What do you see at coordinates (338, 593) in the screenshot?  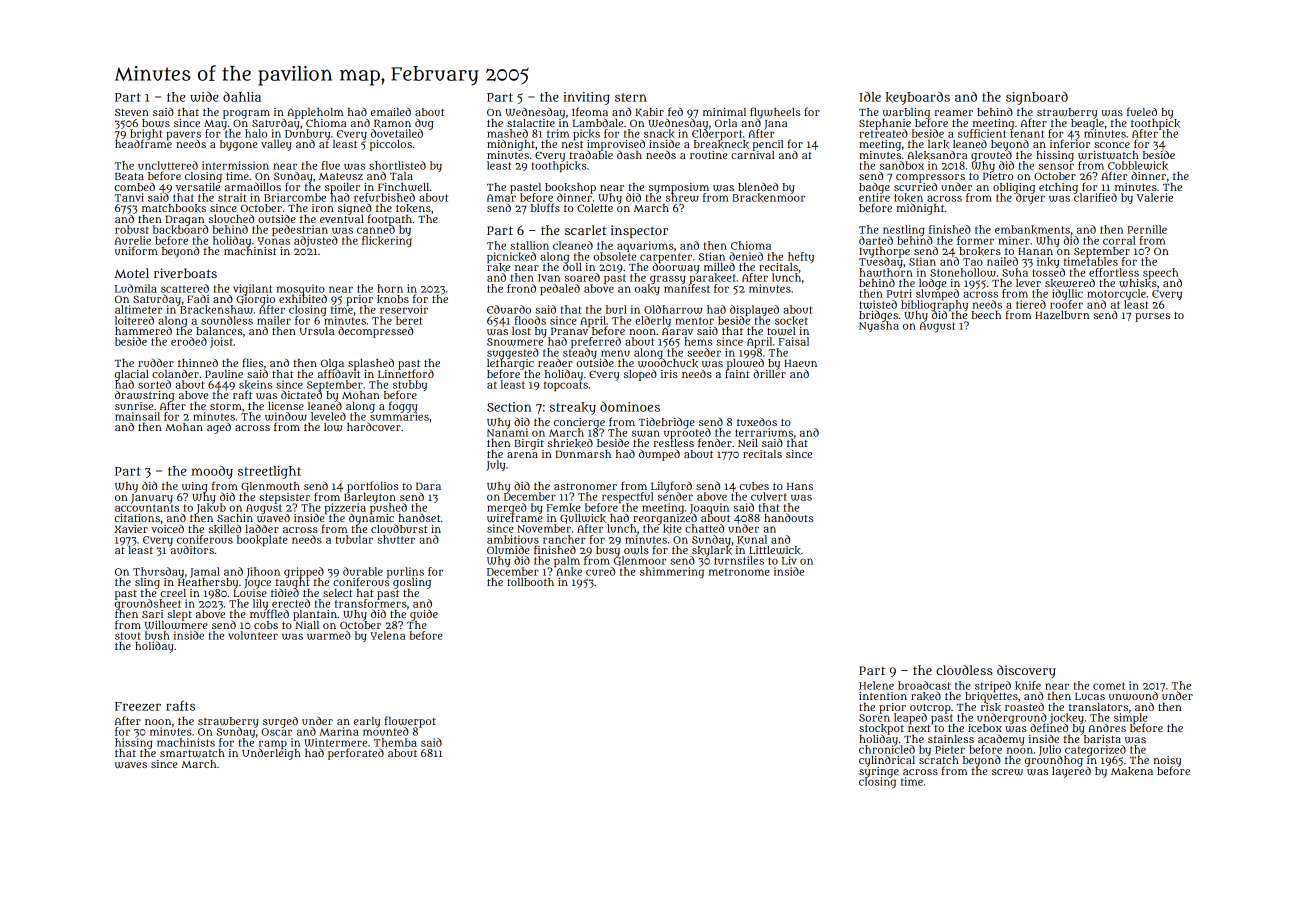 I see `select` at bounding box center [338, 593].
